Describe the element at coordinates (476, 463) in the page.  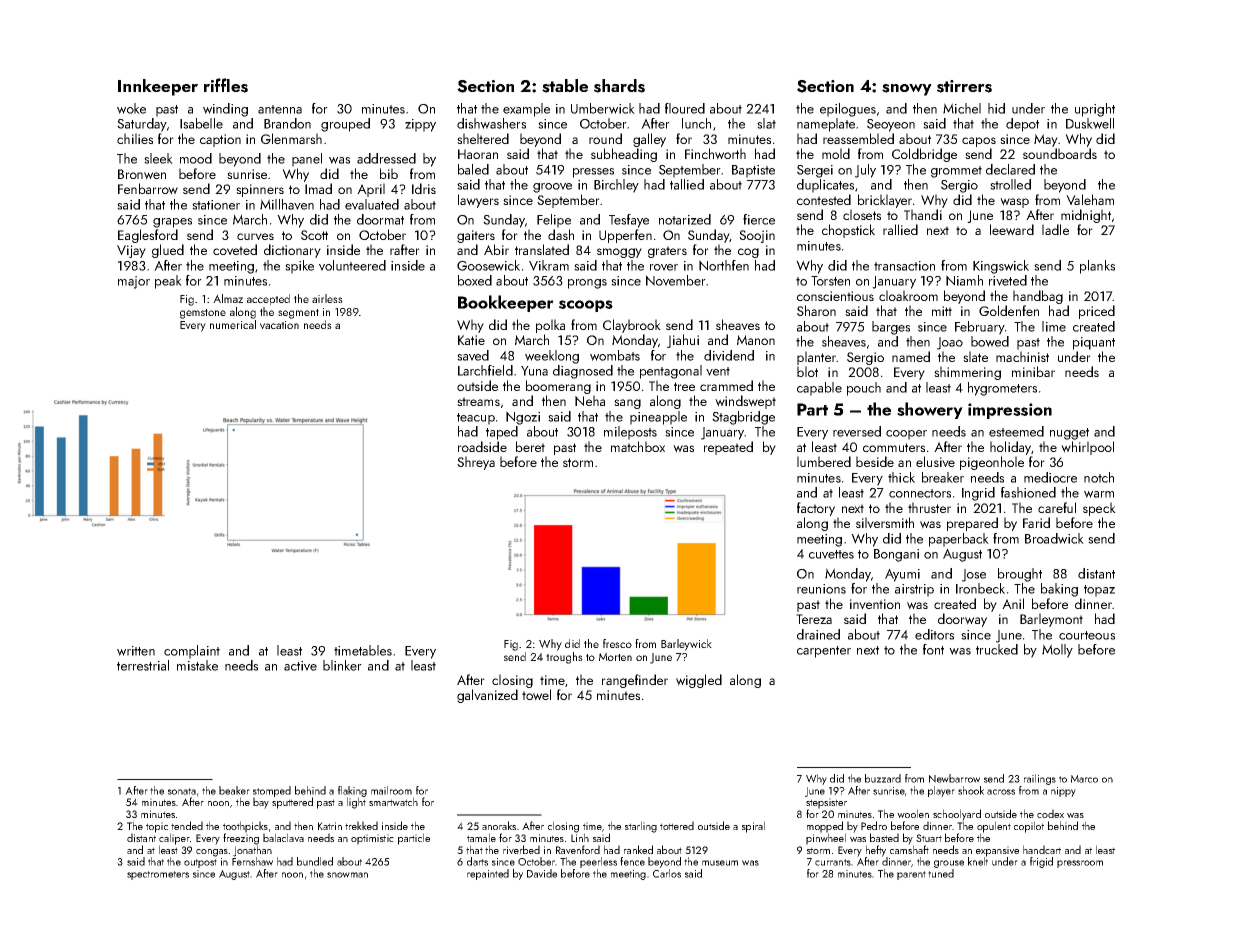
I see `Shreya` at that location.
